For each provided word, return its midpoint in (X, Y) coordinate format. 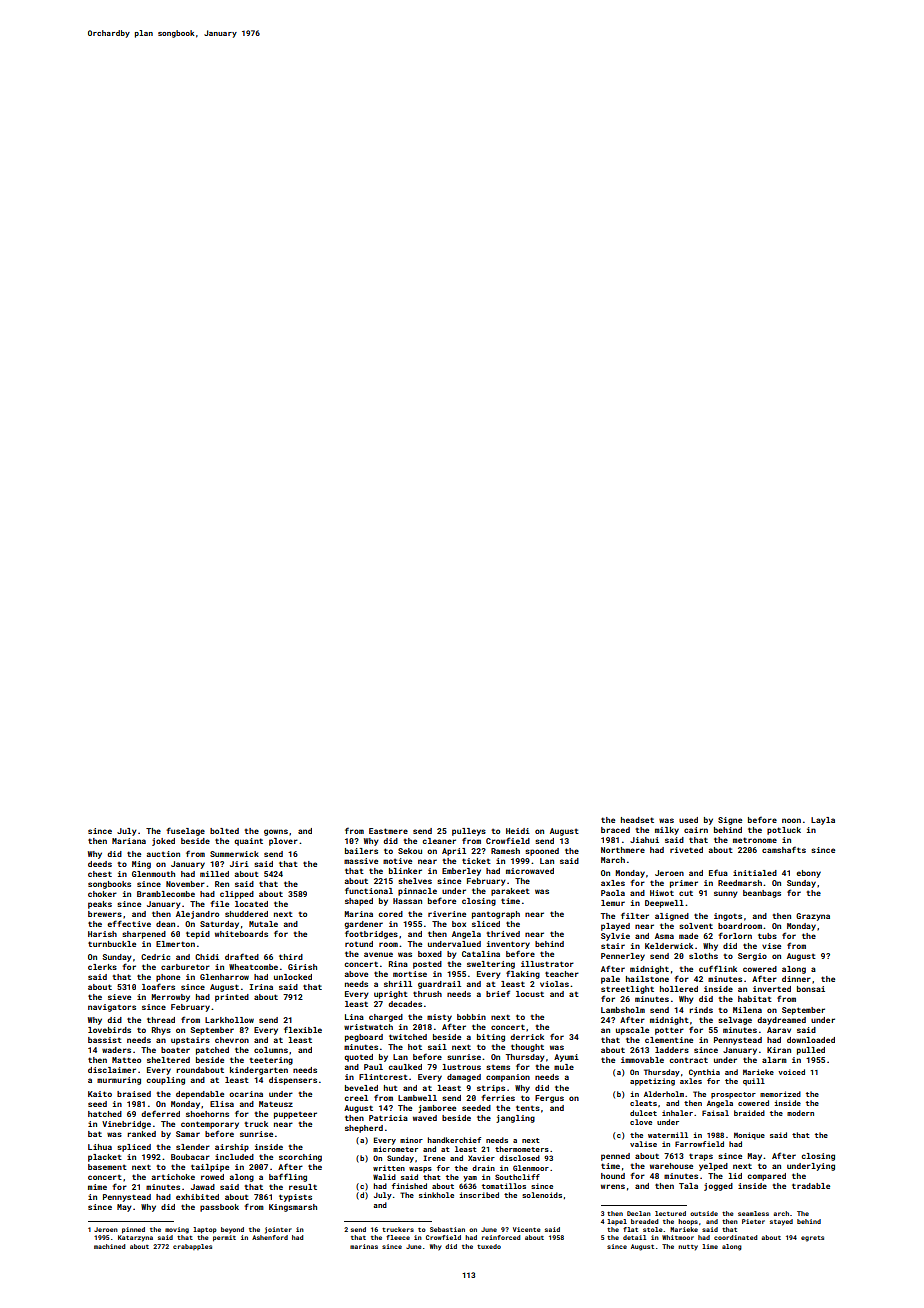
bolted (224, 831)
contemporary (210, 1125)
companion (508, 1078)
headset (637, 820)
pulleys (469, 832)
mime (97, 1187)
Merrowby (170, 998)
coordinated (735, 1237)
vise (771, 946)
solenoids (542, 1195)
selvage (735, 1021)
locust (530, 994)
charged (386, 1018)
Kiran (779, 1050)
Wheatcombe (253, 967)
